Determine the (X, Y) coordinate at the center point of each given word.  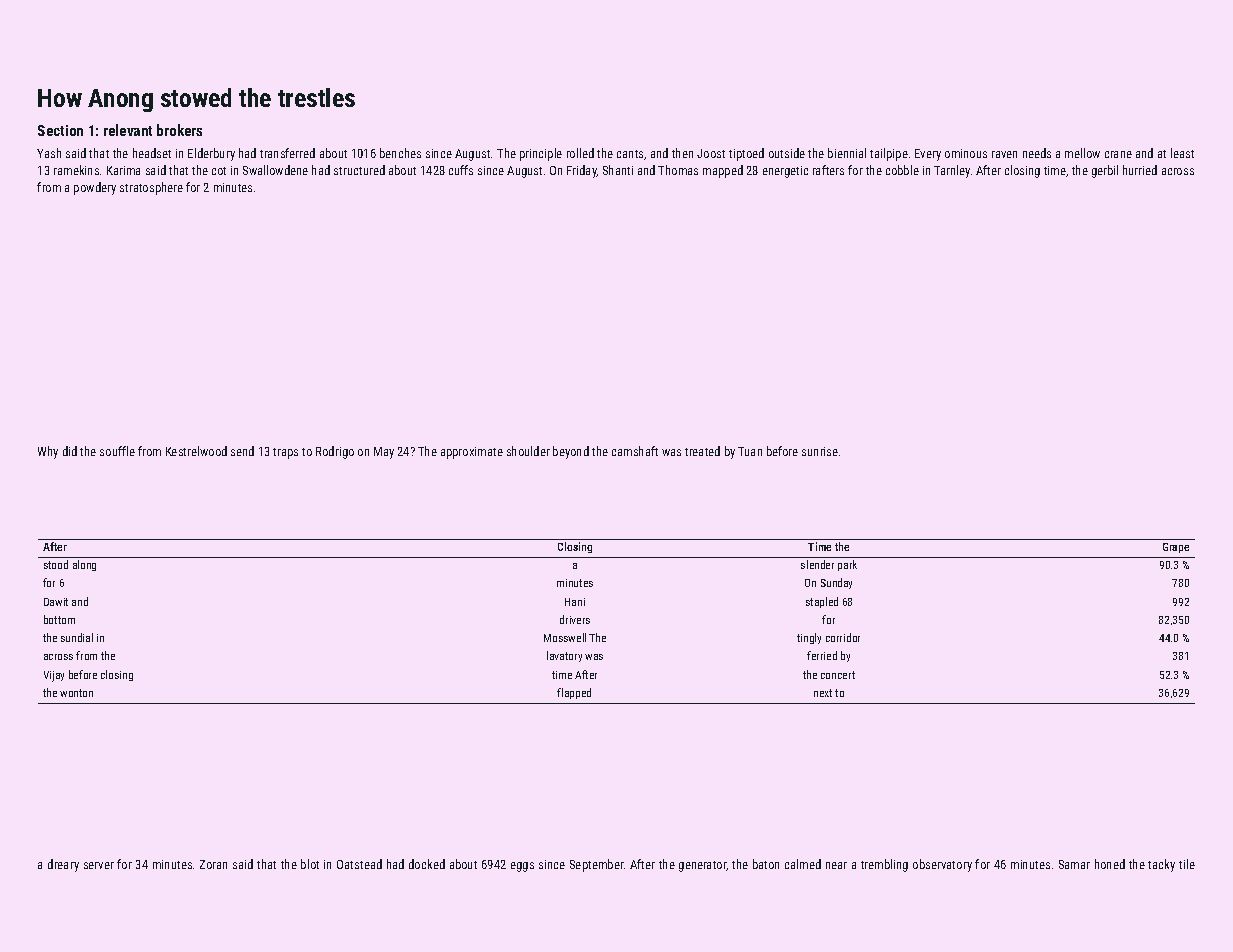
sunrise (820, 451)
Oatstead (359, 864)
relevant (128, 130)
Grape (1176, 548)
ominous (966, 153)
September (597, 865)
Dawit (56, 602)
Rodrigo (335, 452)
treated (702, 451)
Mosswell (565, 637)
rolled (580, 153)
